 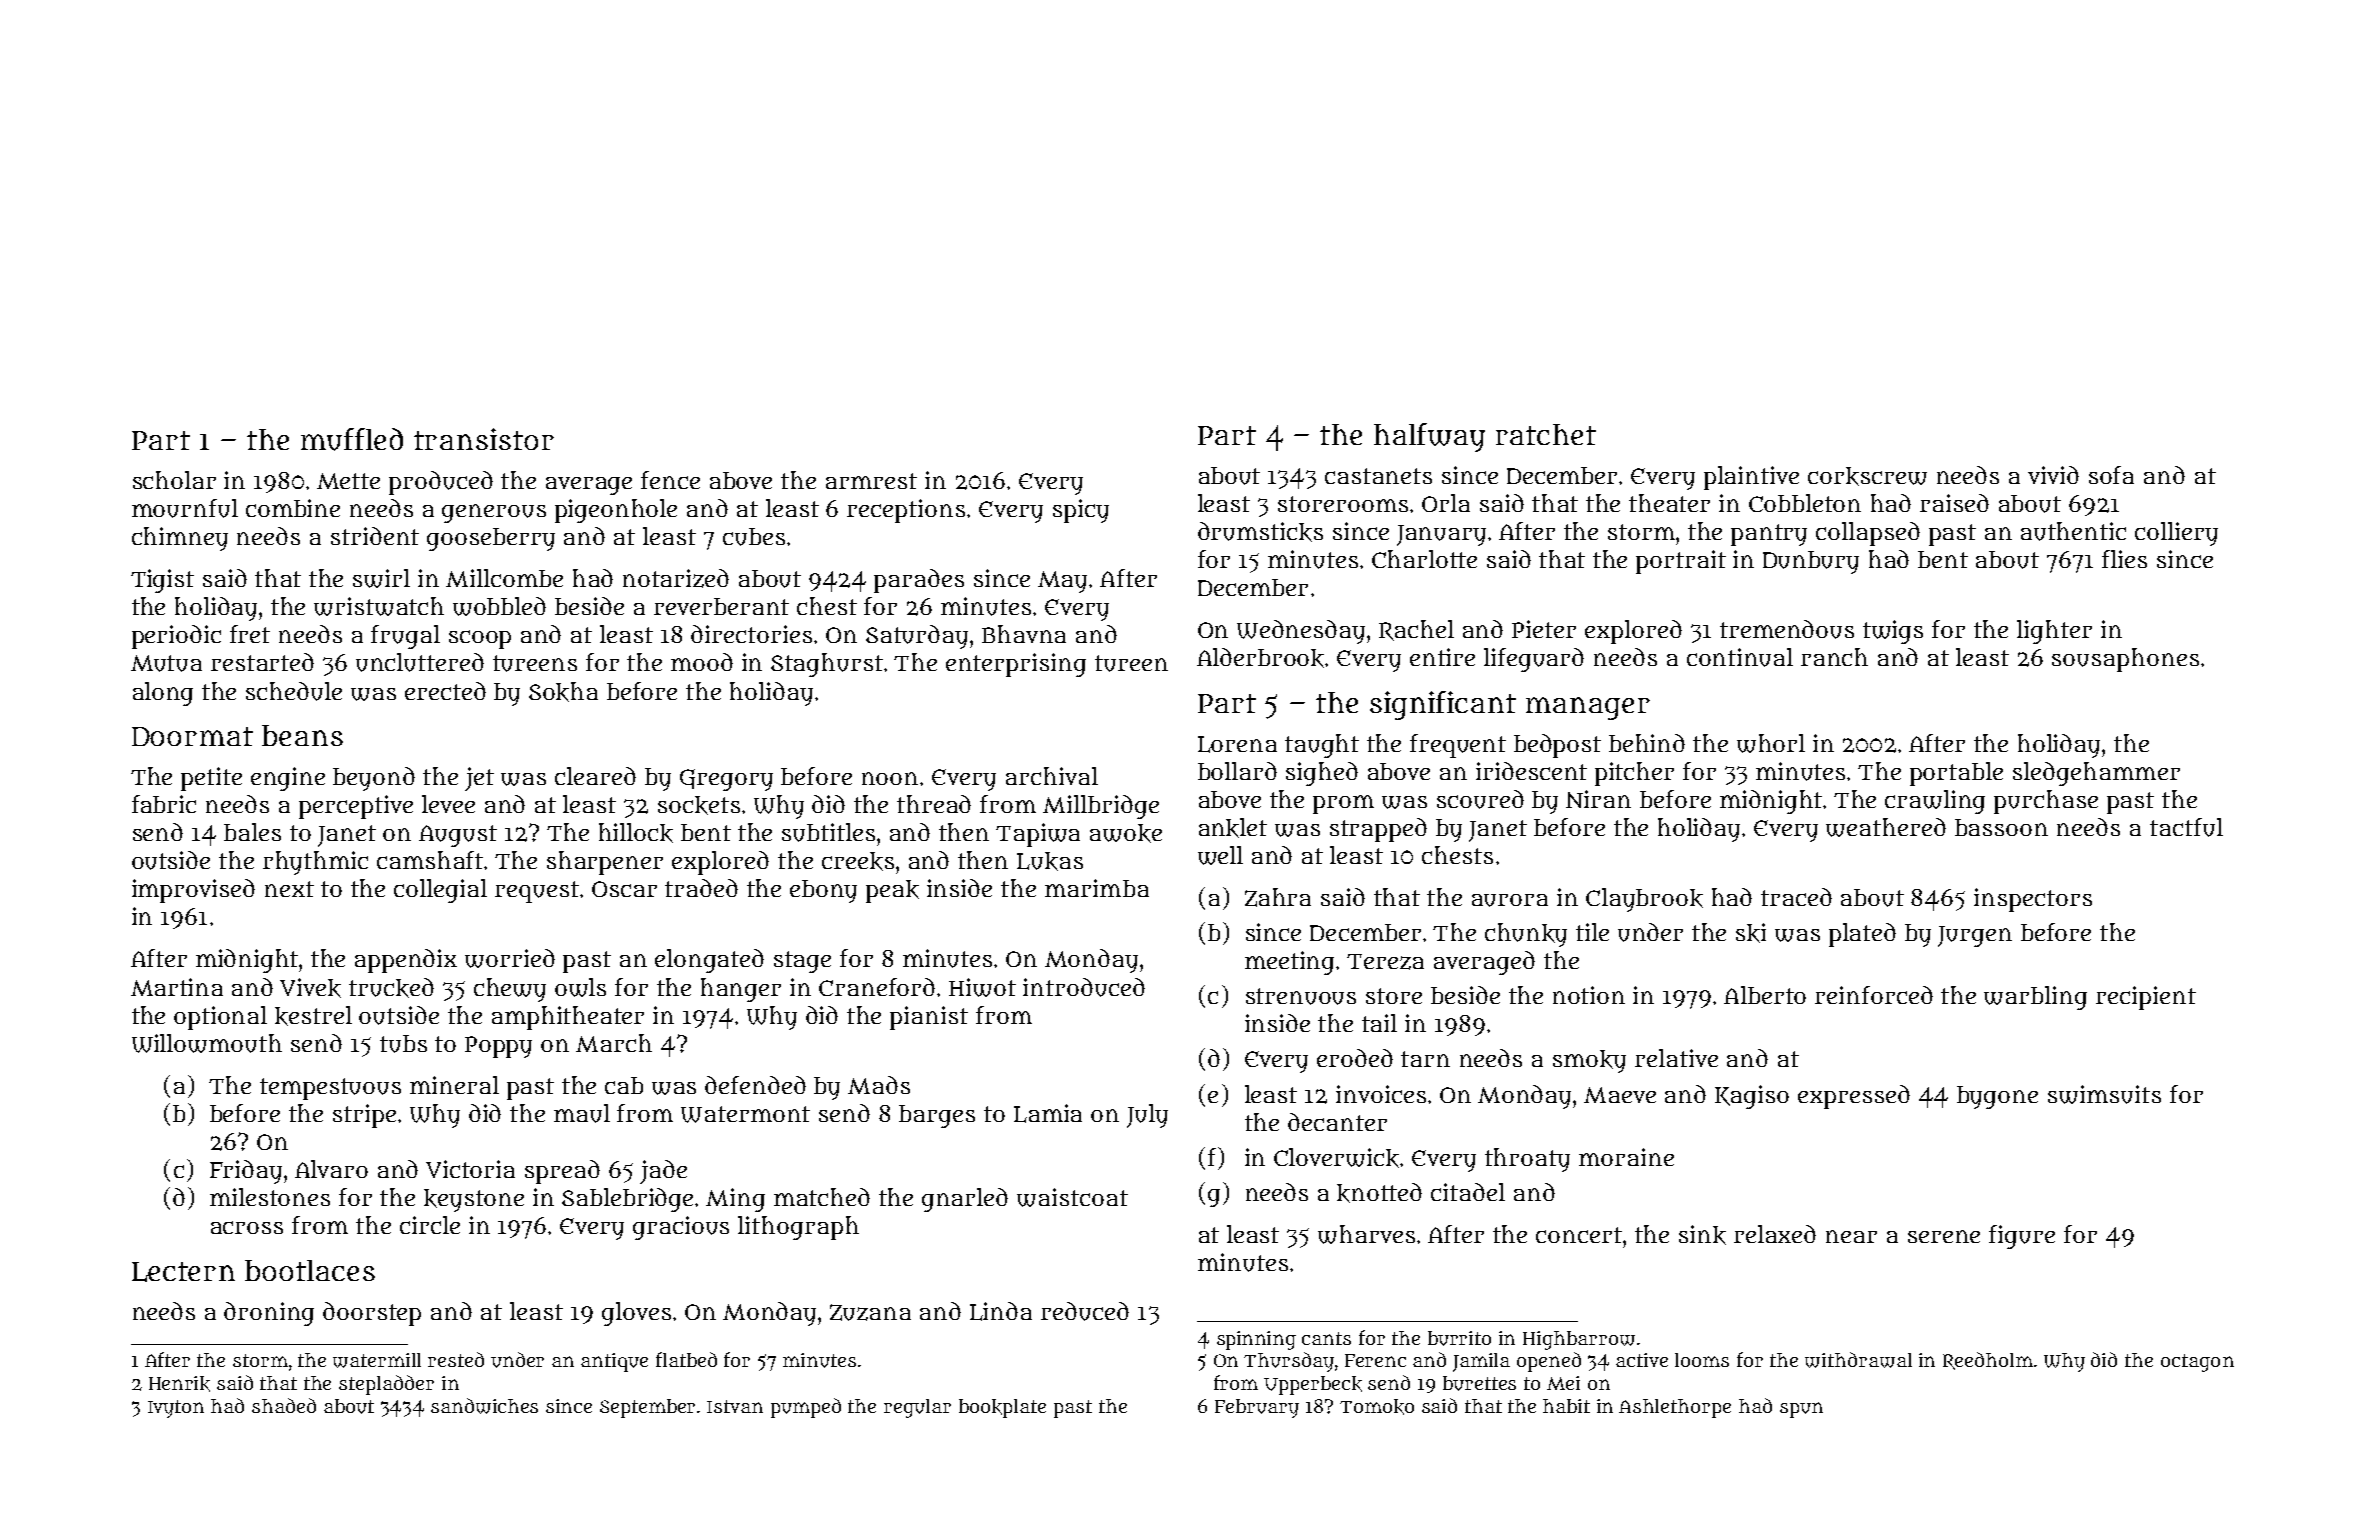 What do you see at coordinates (1381, 1094) in the screenshot?
I see `invoices` at bounding box center [1381, 1094].
